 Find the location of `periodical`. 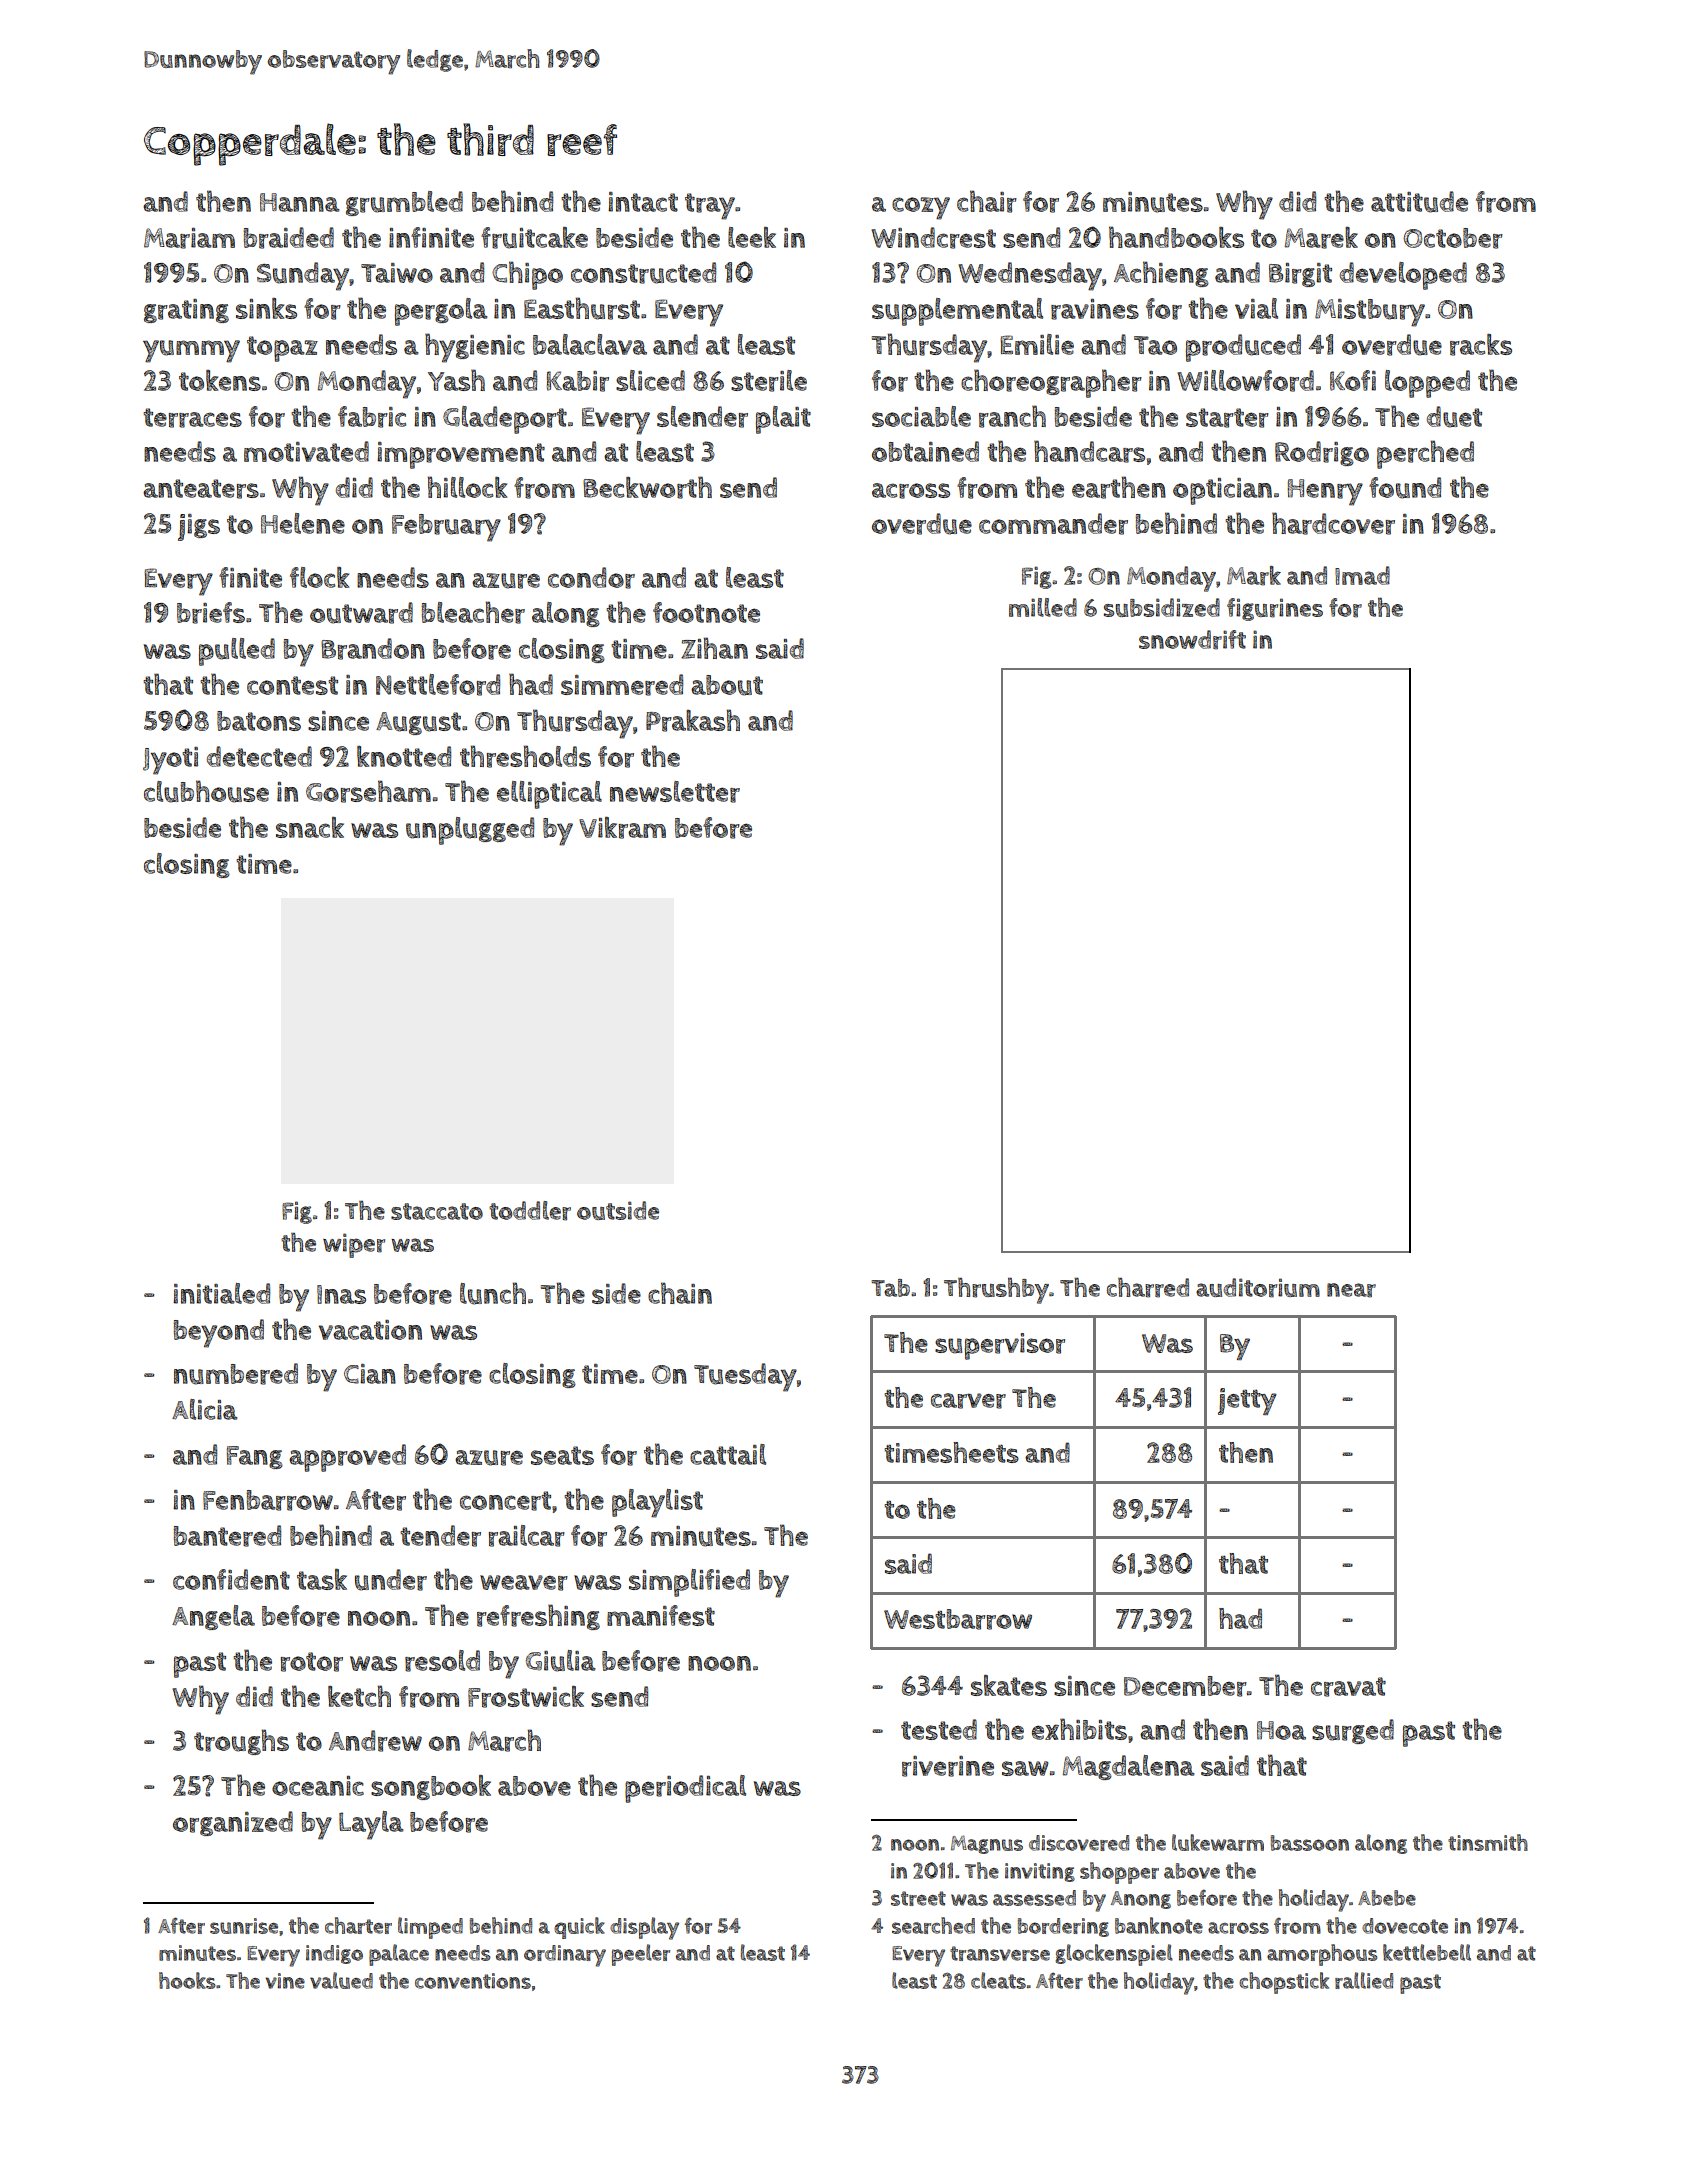

periodical is located at coordinates (685, 1789).
